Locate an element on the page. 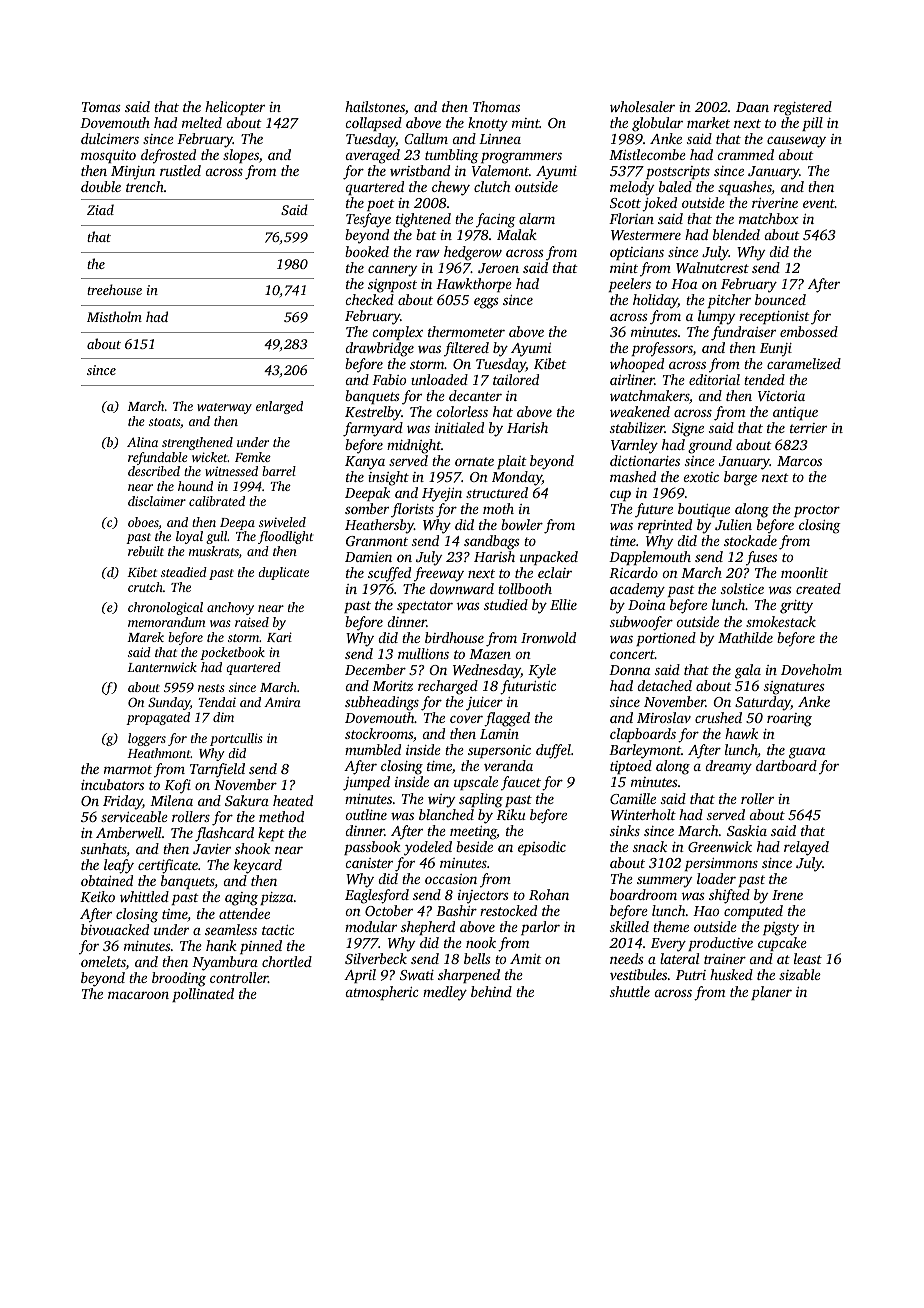 The width and height of the image is (924, 1308). Daan is located at coordinates (752, 107).
